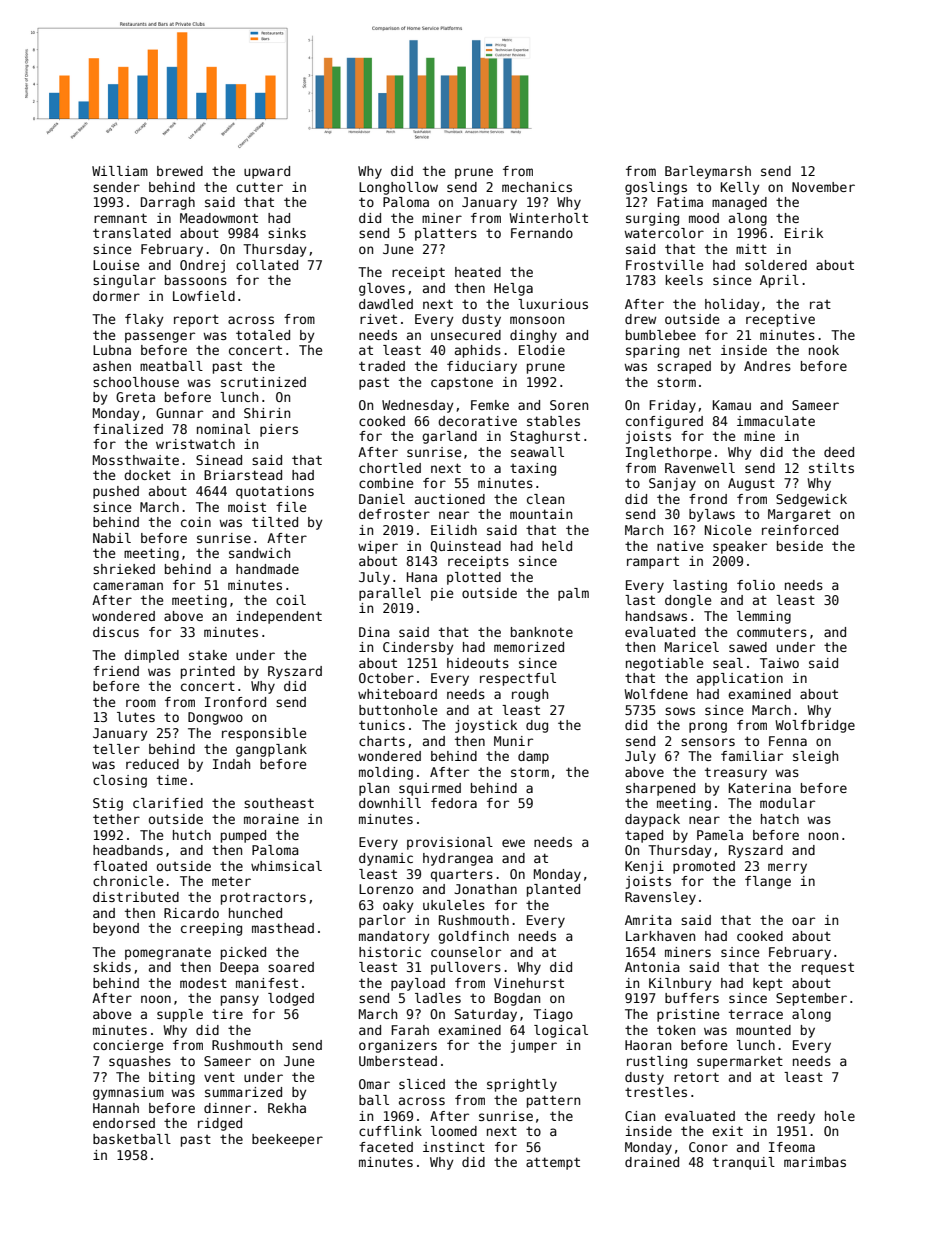  What do you see at coordinates (696, 1077) in the screenshot?
I see `retort` at bounding box center [696, 1077].
